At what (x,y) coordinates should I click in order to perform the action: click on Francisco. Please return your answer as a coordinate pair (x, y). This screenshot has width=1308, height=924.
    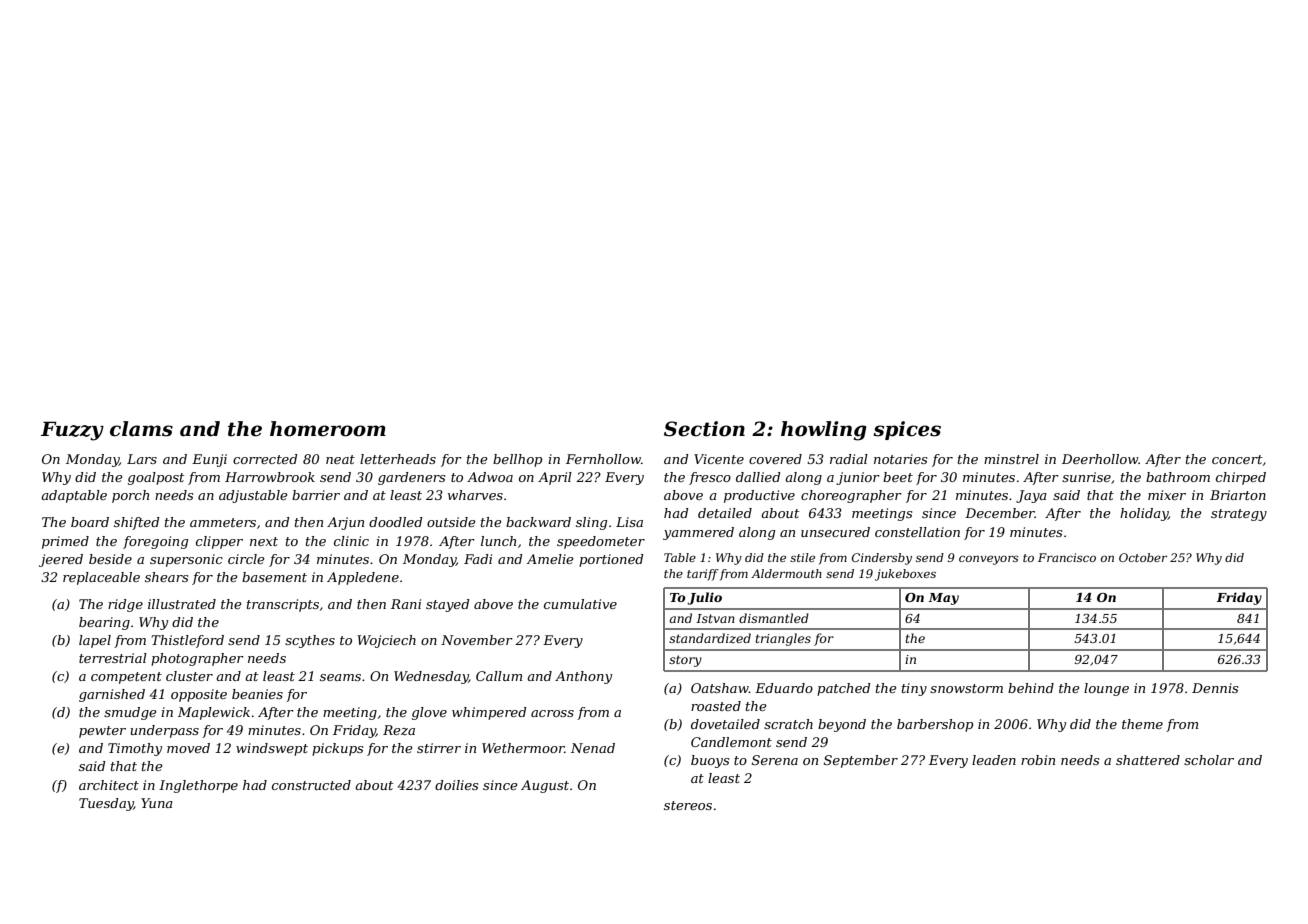
    Looking at the image, I should click on (1067, 557).
